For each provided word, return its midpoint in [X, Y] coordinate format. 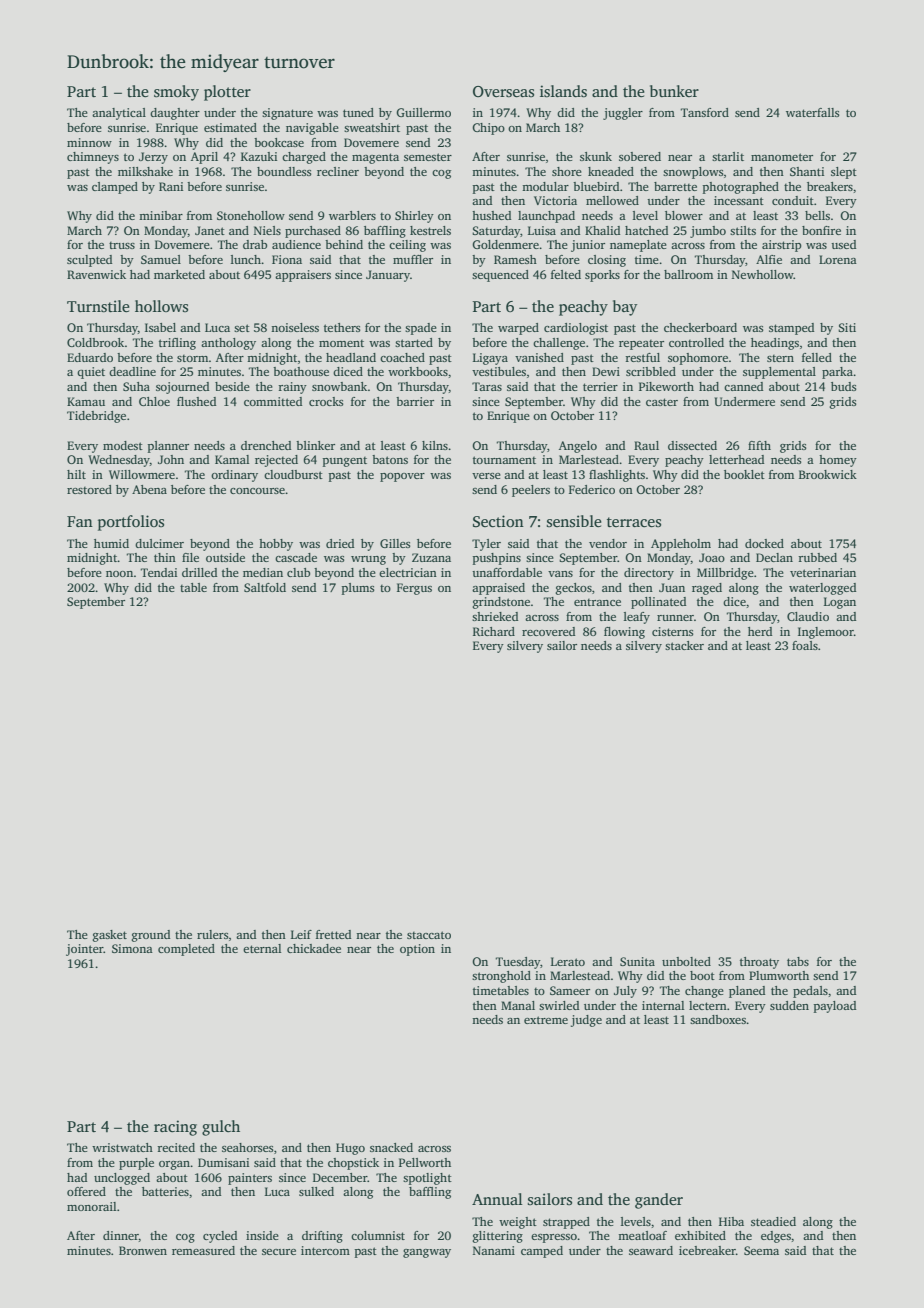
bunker [674, 91]
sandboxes [718, 1019]
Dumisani [223, 1162]
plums [358, 589]
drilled [199, 572]
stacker [684, 645]
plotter [227, 93]
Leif [301, 934]
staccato [429, 935]
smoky [176, 93]
